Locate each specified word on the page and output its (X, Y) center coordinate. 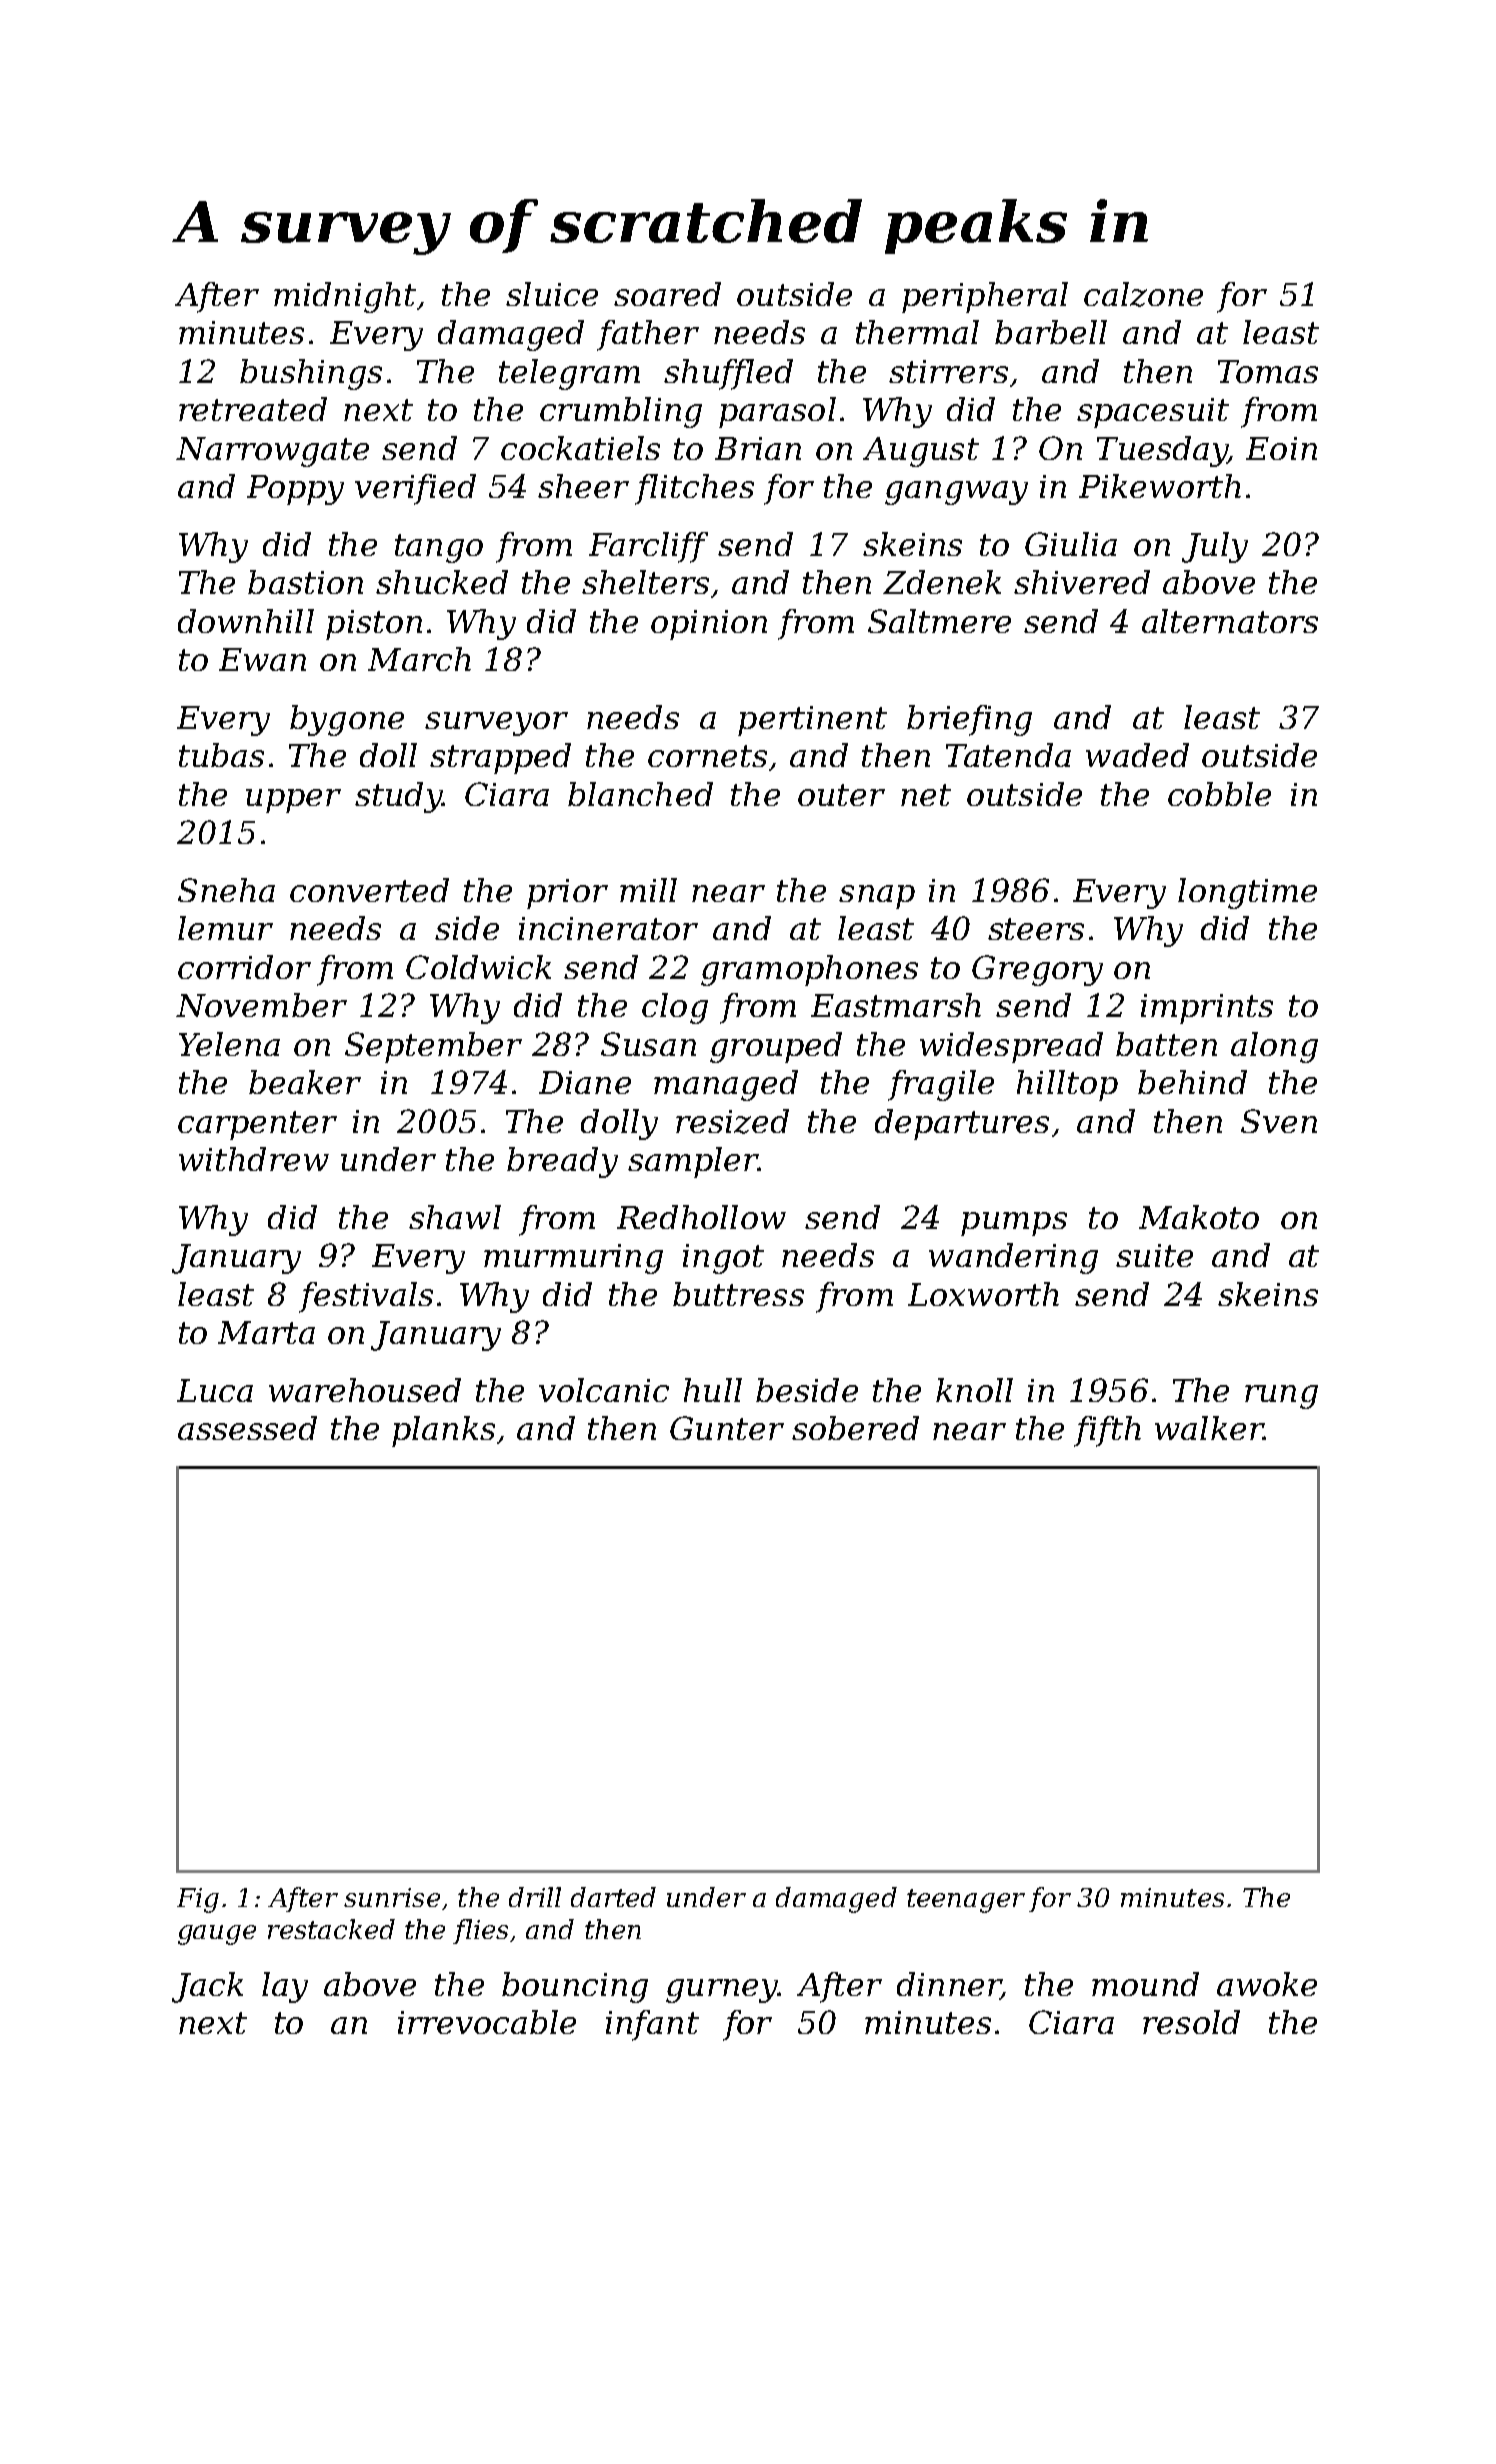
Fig (198, 1900)
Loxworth (983, 1294)
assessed (247, 1428)
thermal (917, 332)
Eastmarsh (896, 1005)
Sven (1279, 1121)
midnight (345, 297)
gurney (722, 1991)
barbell (1051, 332)
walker (1209, 1428)
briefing (969, 720)
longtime (1247, 893)
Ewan (262, 659)
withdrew (254, 1159)
